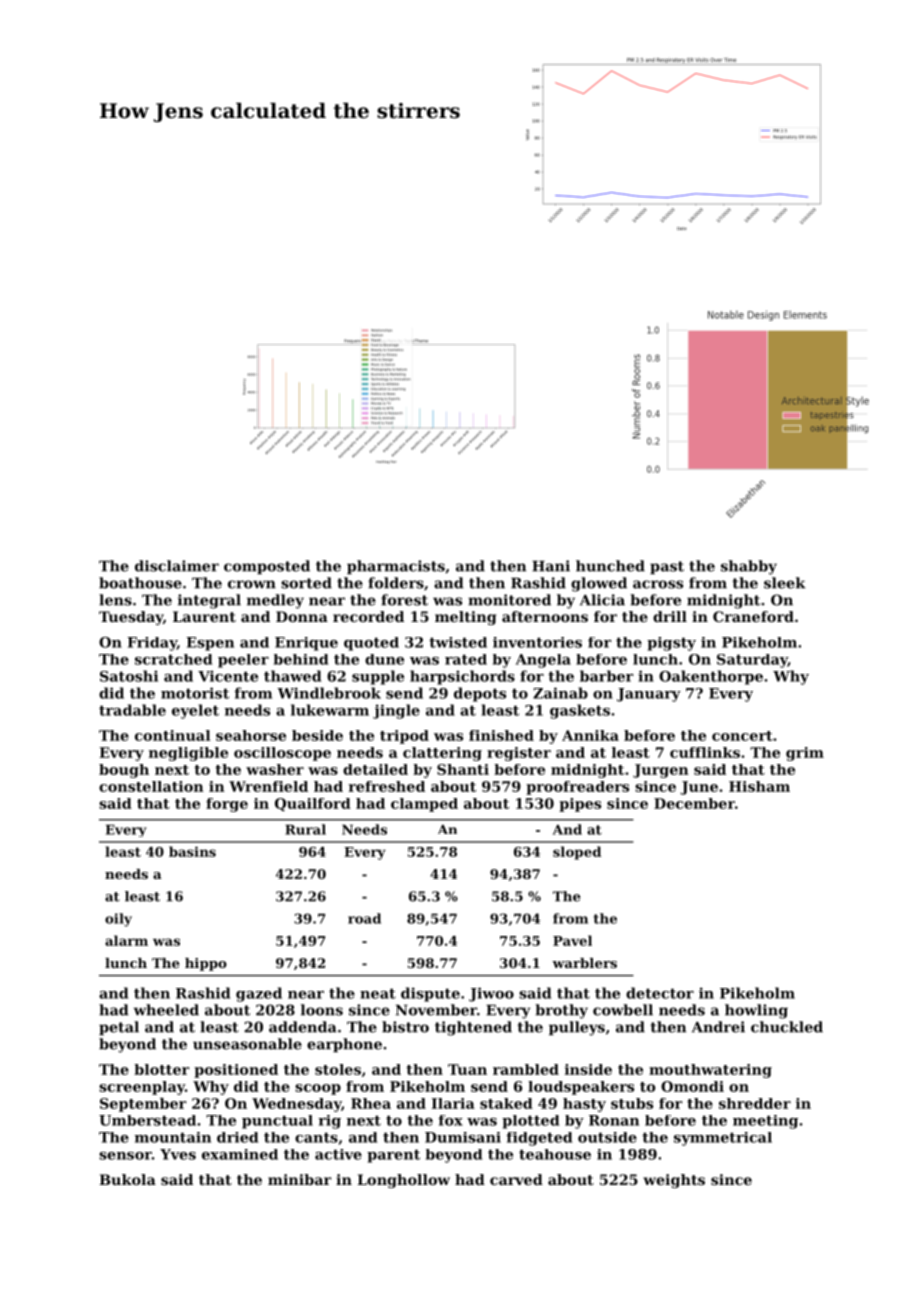 This image has height=1308, width=924. What do you see at coordinates (658, 584) in the image?
I see `across` at bounding box center [658, 584].
